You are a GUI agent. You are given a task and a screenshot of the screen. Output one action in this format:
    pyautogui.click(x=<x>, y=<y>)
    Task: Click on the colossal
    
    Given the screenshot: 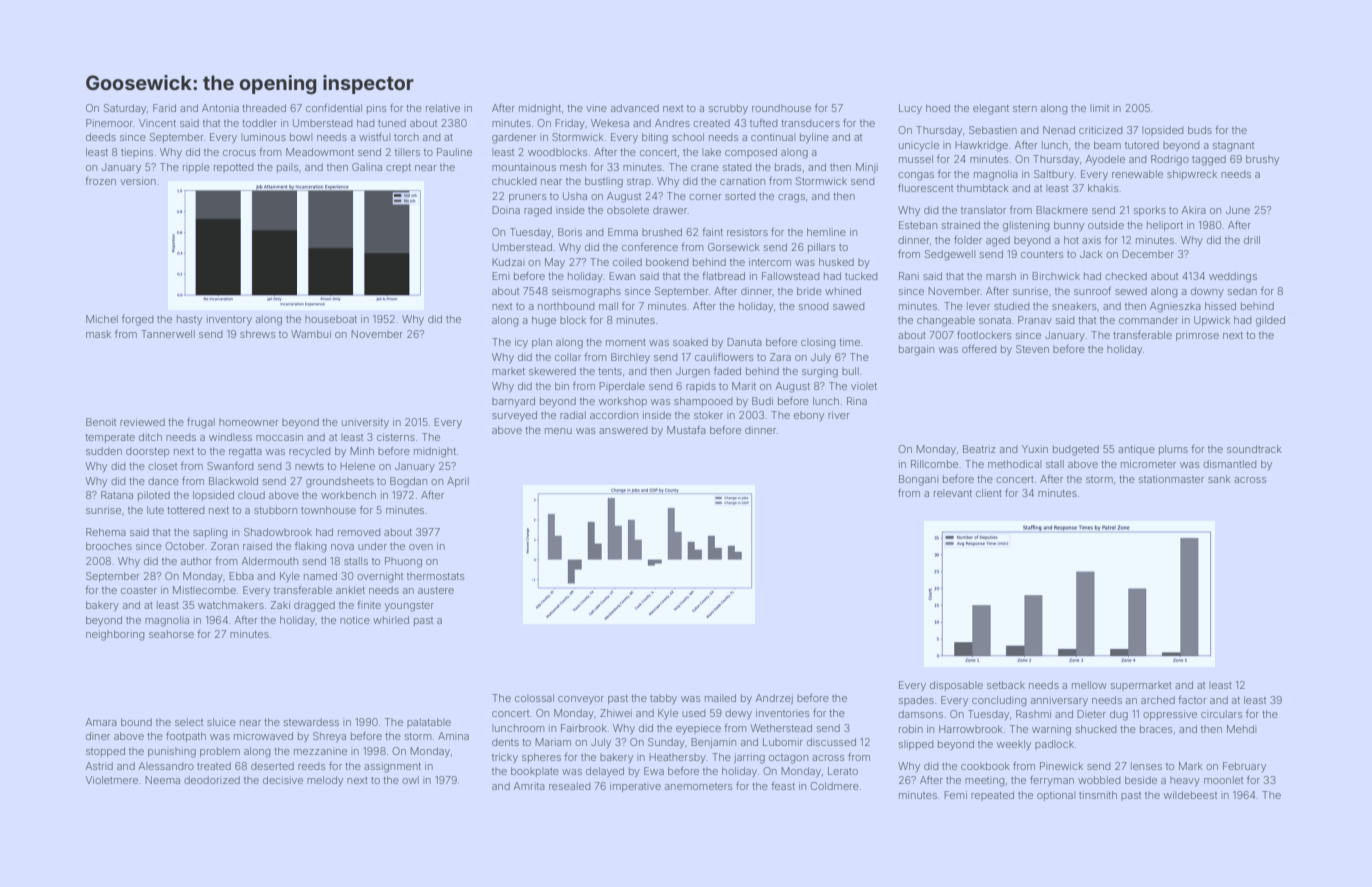 What is the action you would take?
    pyautogui.click(x=534, y=698)
